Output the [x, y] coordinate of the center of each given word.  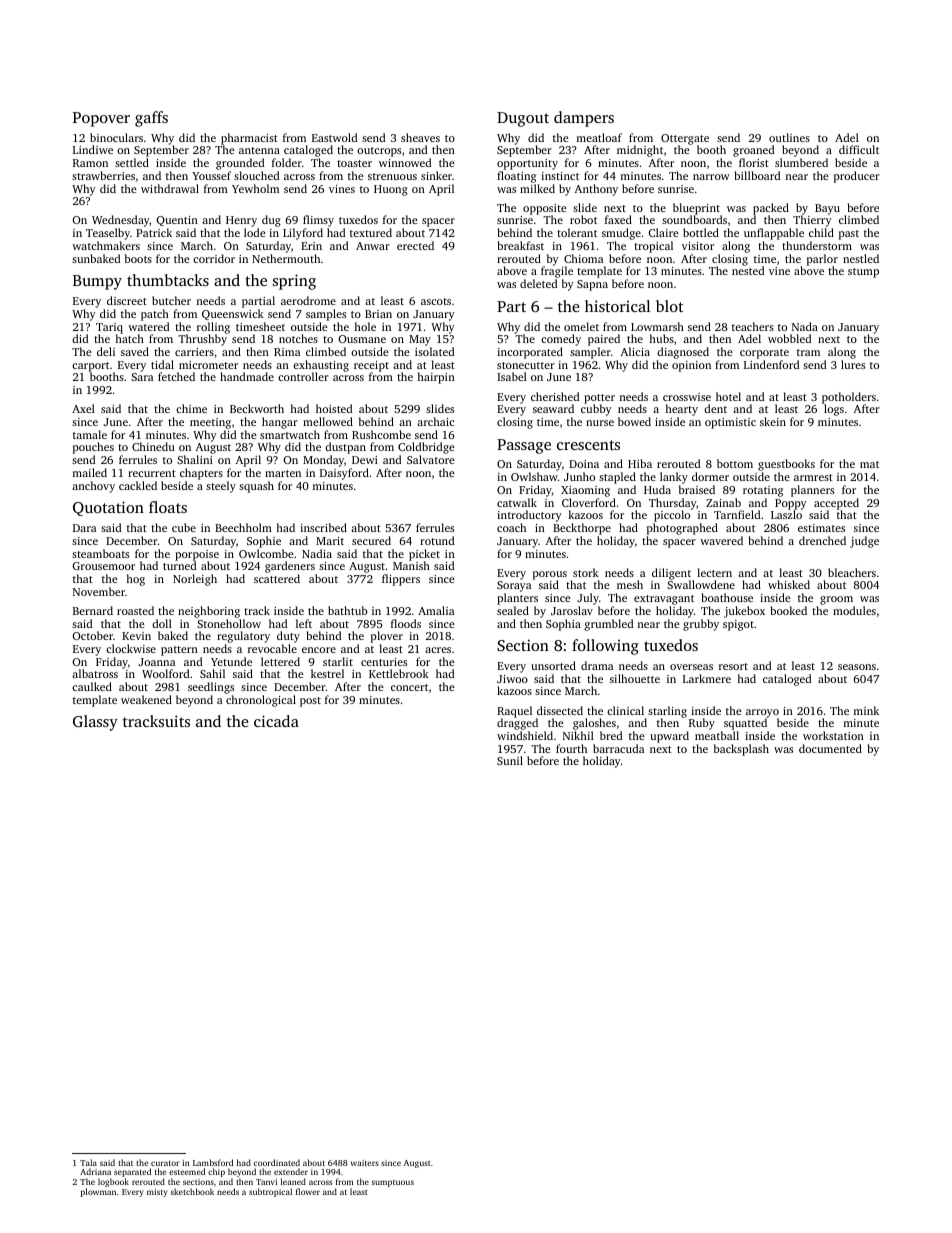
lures [853, 364]
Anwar [373, 246]
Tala [88, 1162]
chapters [201, 474]
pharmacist [249, 139]
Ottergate [685, 140]
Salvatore [431, 459]
